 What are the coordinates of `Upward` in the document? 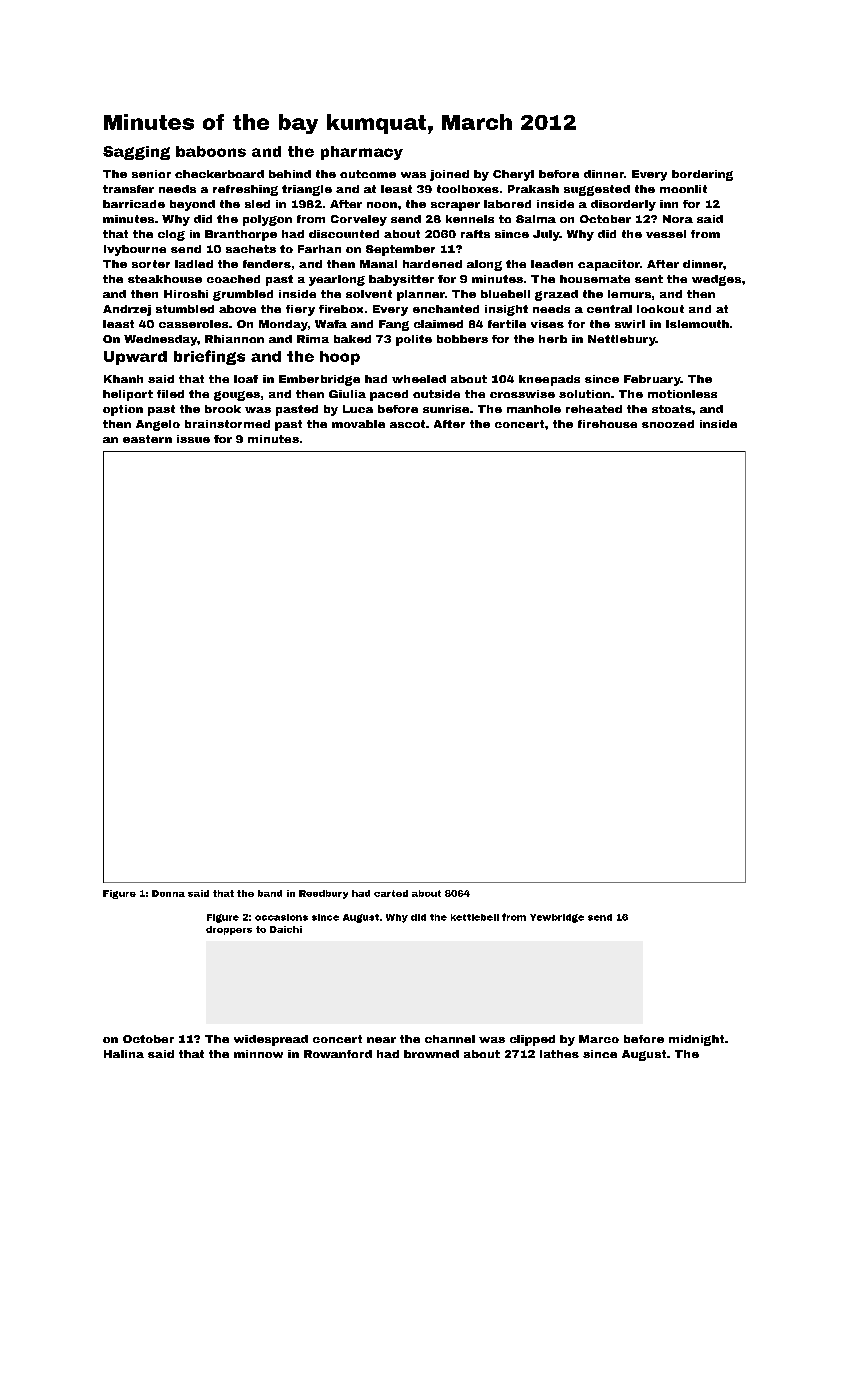 It's located at (135, 358).
